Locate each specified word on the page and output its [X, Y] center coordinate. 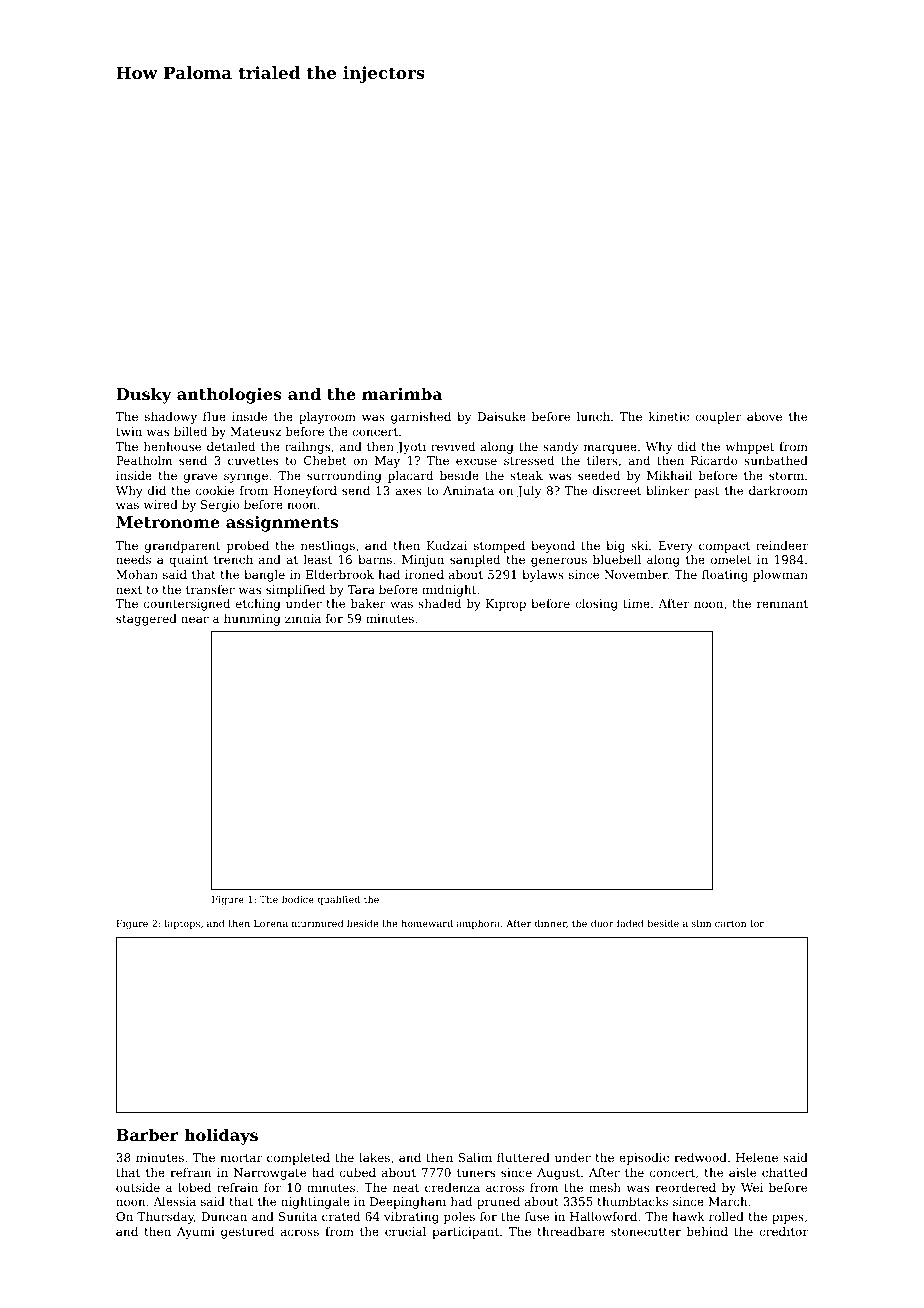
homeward [427, 923]
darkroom [778, 490]
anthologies [229, 395]
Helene [757, 1157]
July [529, 492]
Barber [147, 1134]
